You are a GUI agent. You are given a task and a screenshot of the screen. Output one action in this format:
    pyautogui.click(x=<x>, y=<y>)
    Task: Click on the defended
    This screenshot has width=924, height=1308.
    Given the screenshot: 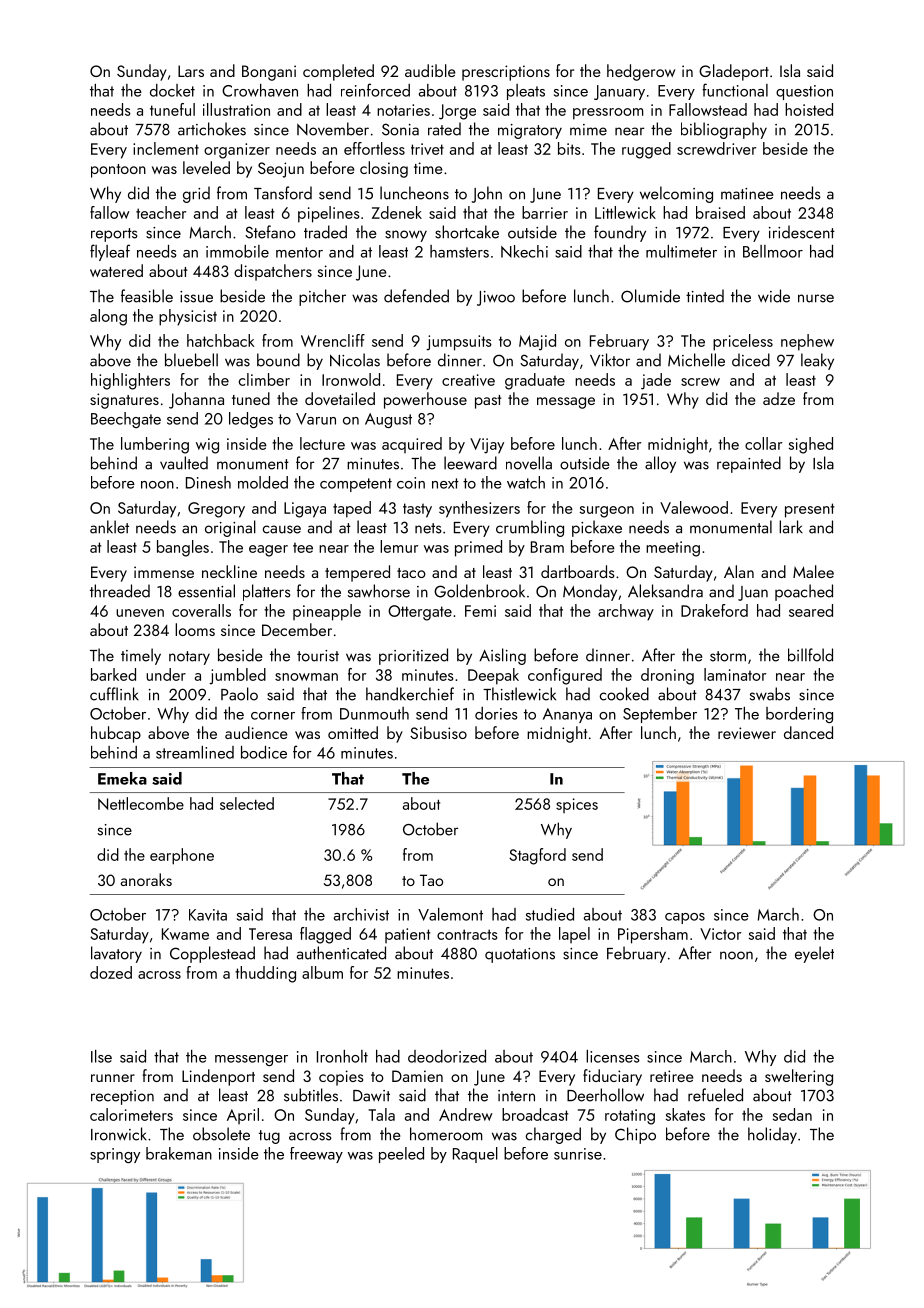 What is the action you would take?
    pyautogui.click(x=416, y=296)
